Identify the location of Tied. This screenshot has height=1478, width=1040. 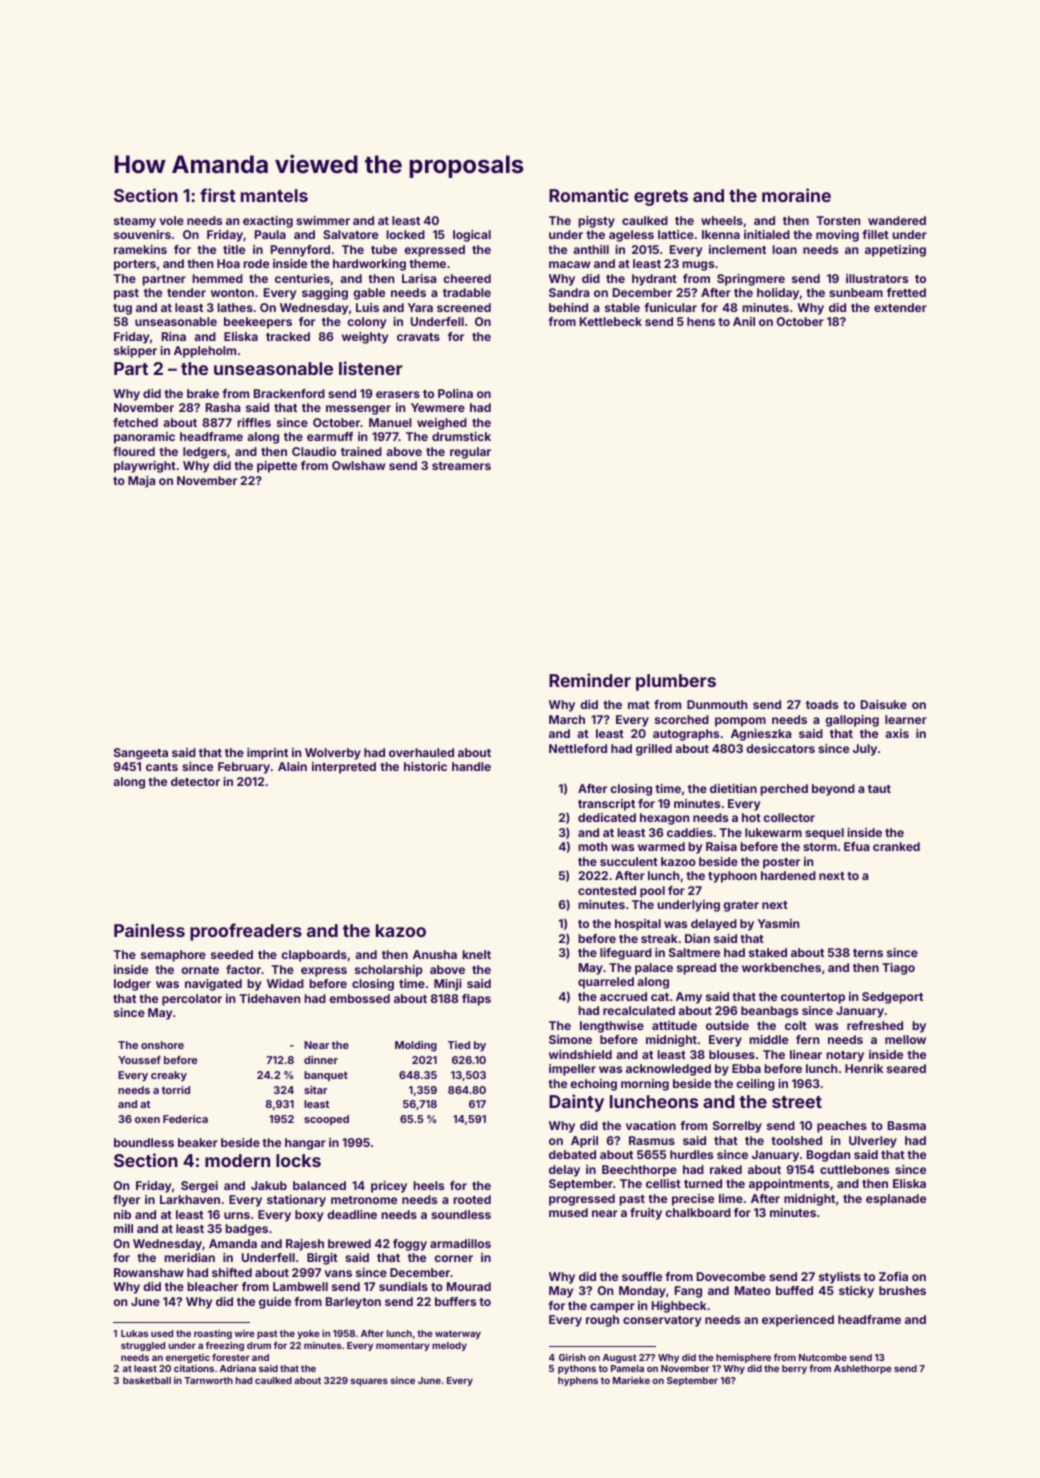
(459, 1045).
